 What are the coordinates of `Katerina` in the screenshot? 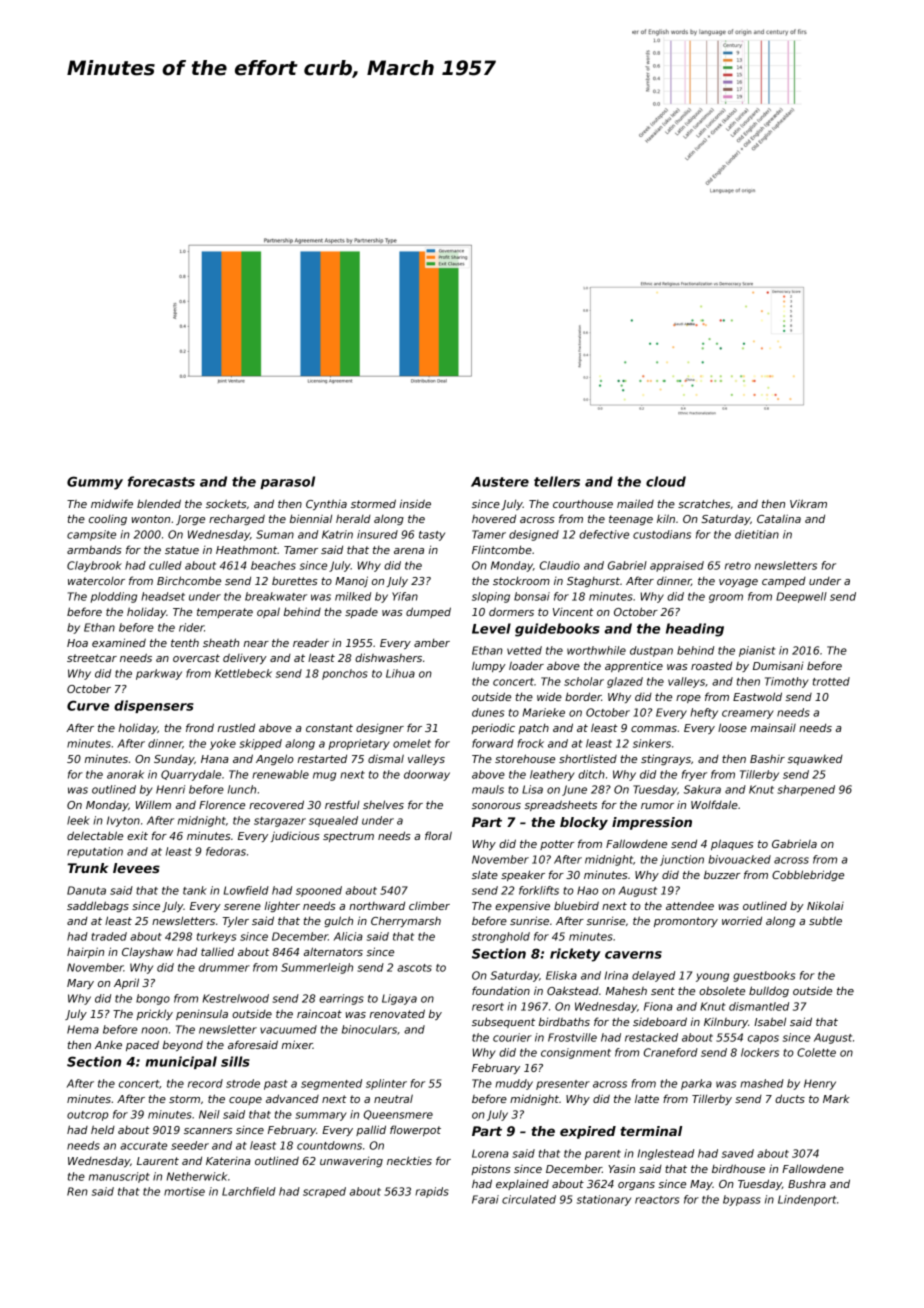 It's located at (228, 1161).
